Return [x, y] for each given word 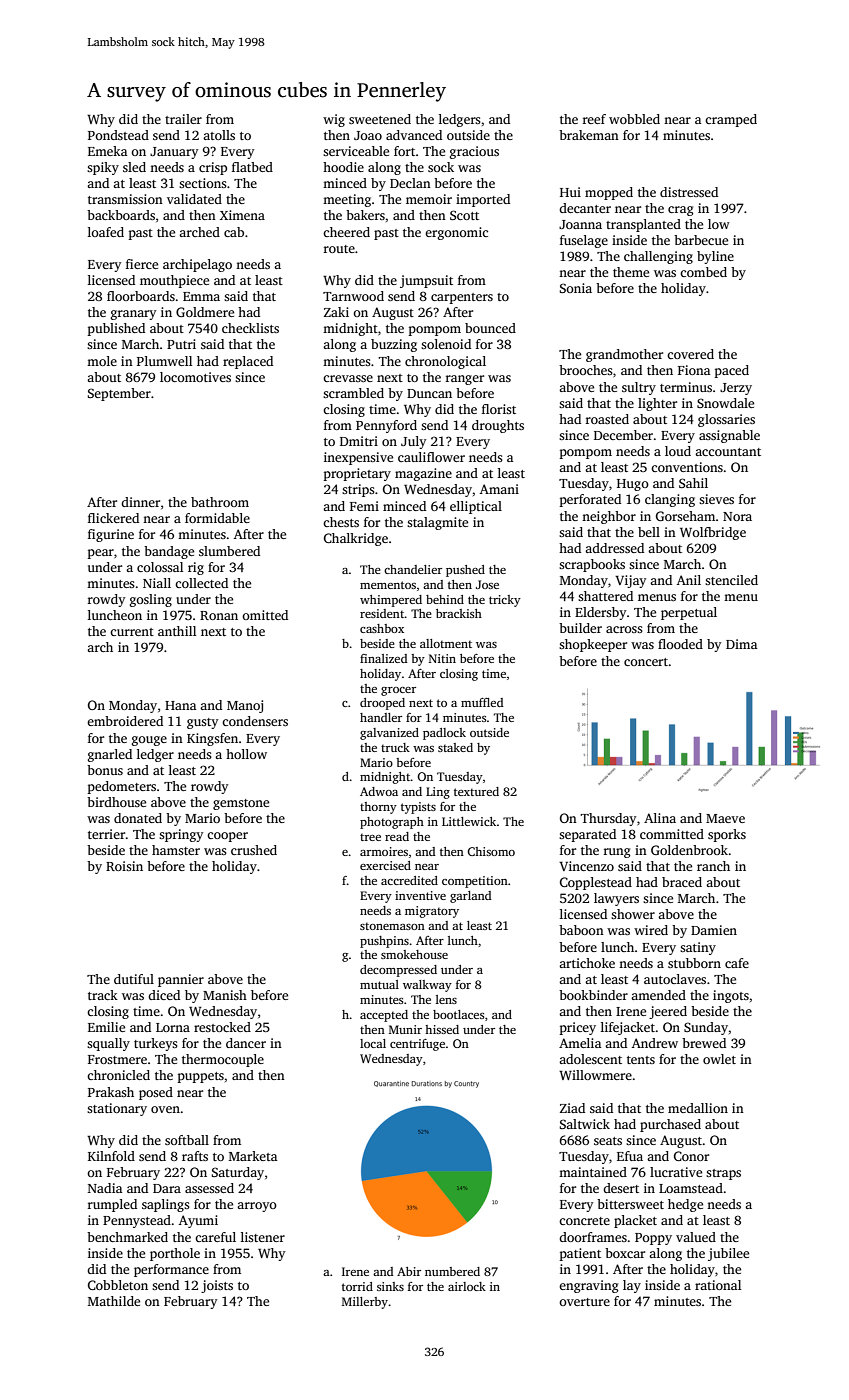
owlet [719, 1059]
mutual [379, 984]
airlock [467, 1286]
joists [217, 1286]
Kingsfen [212, 739]
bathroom [220, 502]
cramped [731, 120]
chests [341, 522]
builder [580, 628]
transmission [125, 199]
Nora [737, 516]
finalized [383, 658]
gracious [474, 152]
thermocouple [223, 1060]
